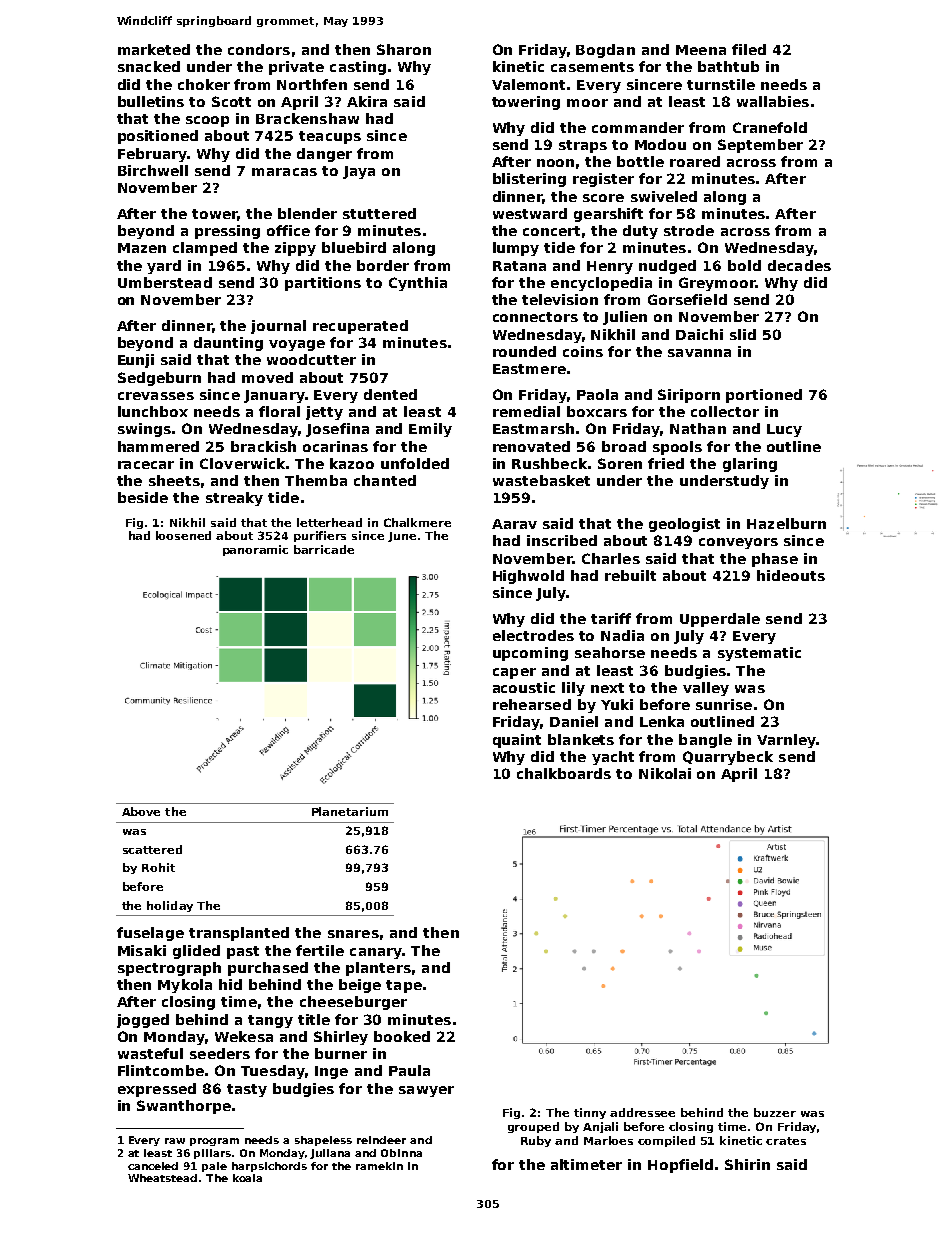  Describe the element at coordinates (234, 499) in the screenshot. I see `streaky` at that location.
